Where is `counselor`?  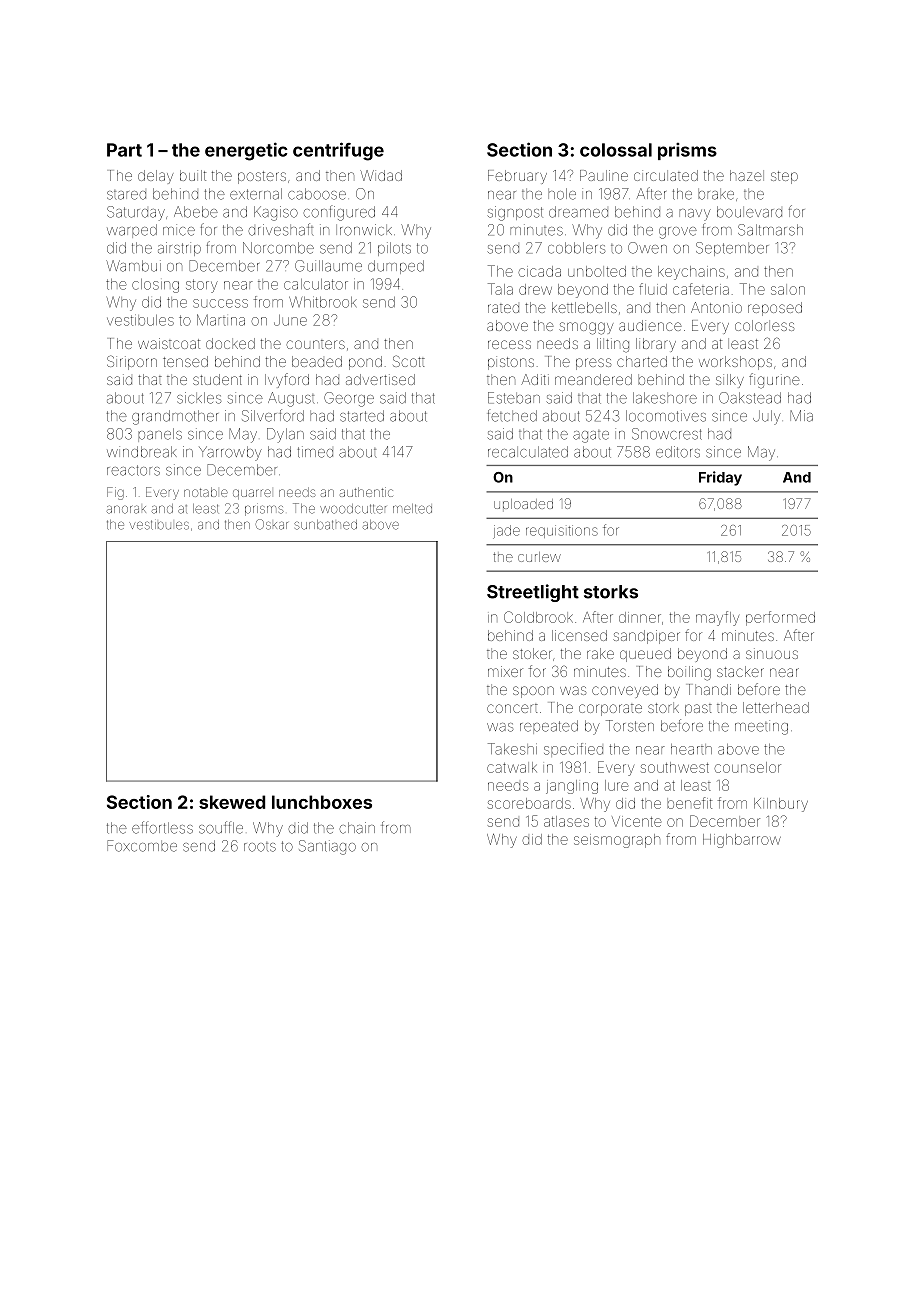 counselor is located at coordinates (747, 767).
